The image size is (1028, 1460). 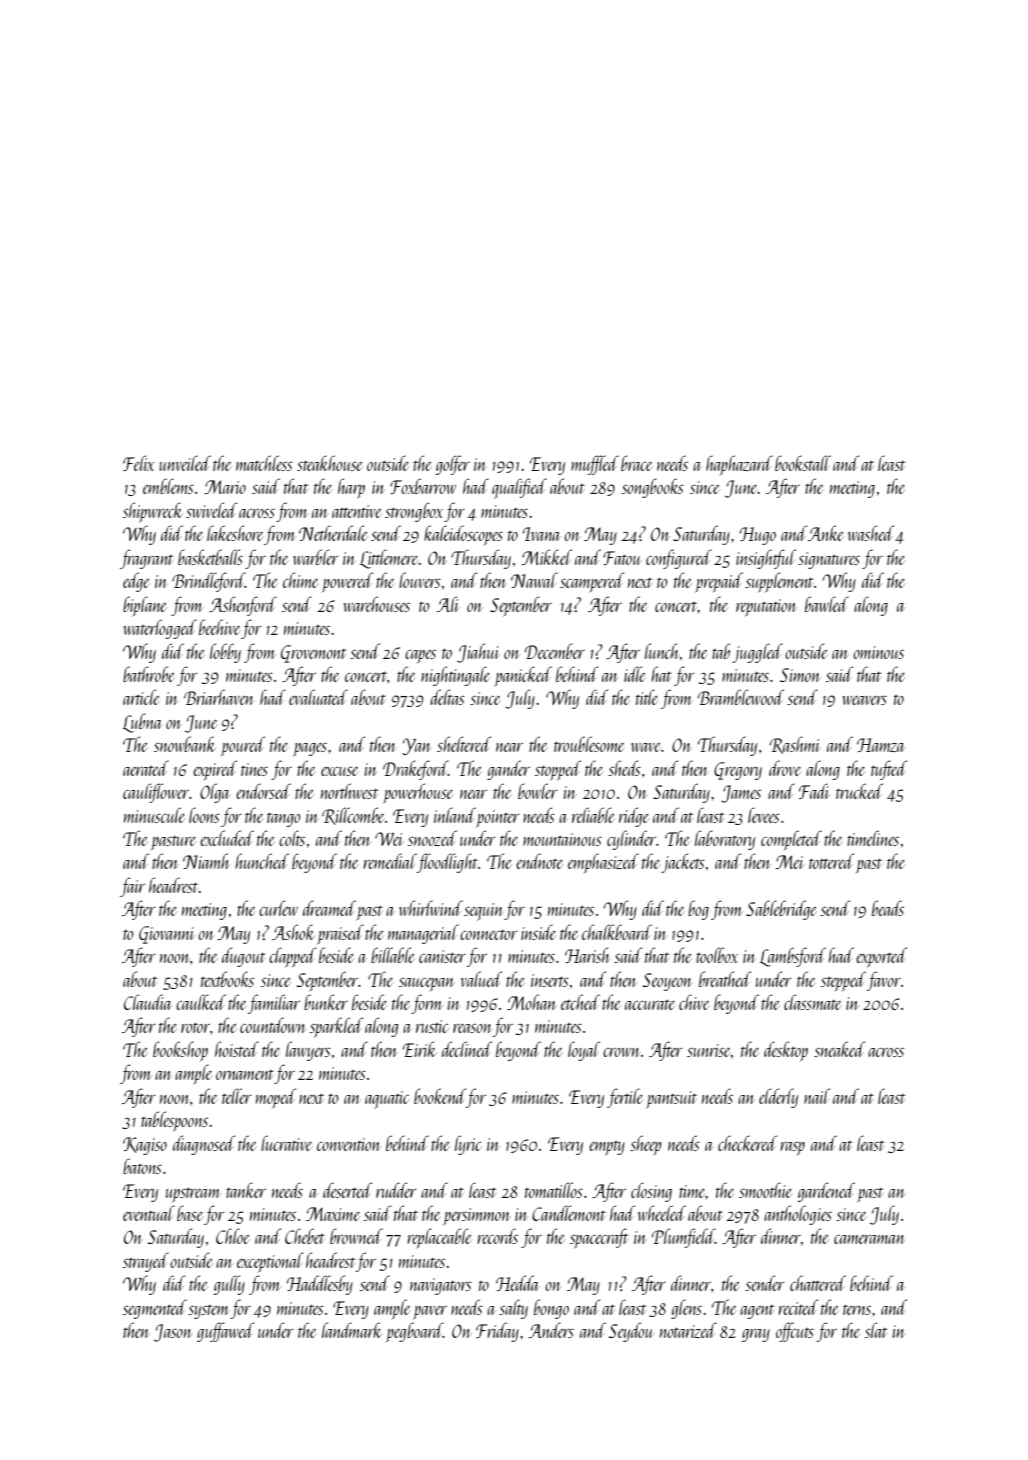 What do you see at coordinates (758, 536) in the screenshot?
I see `Hugo` at bounding box center [758, 536].
